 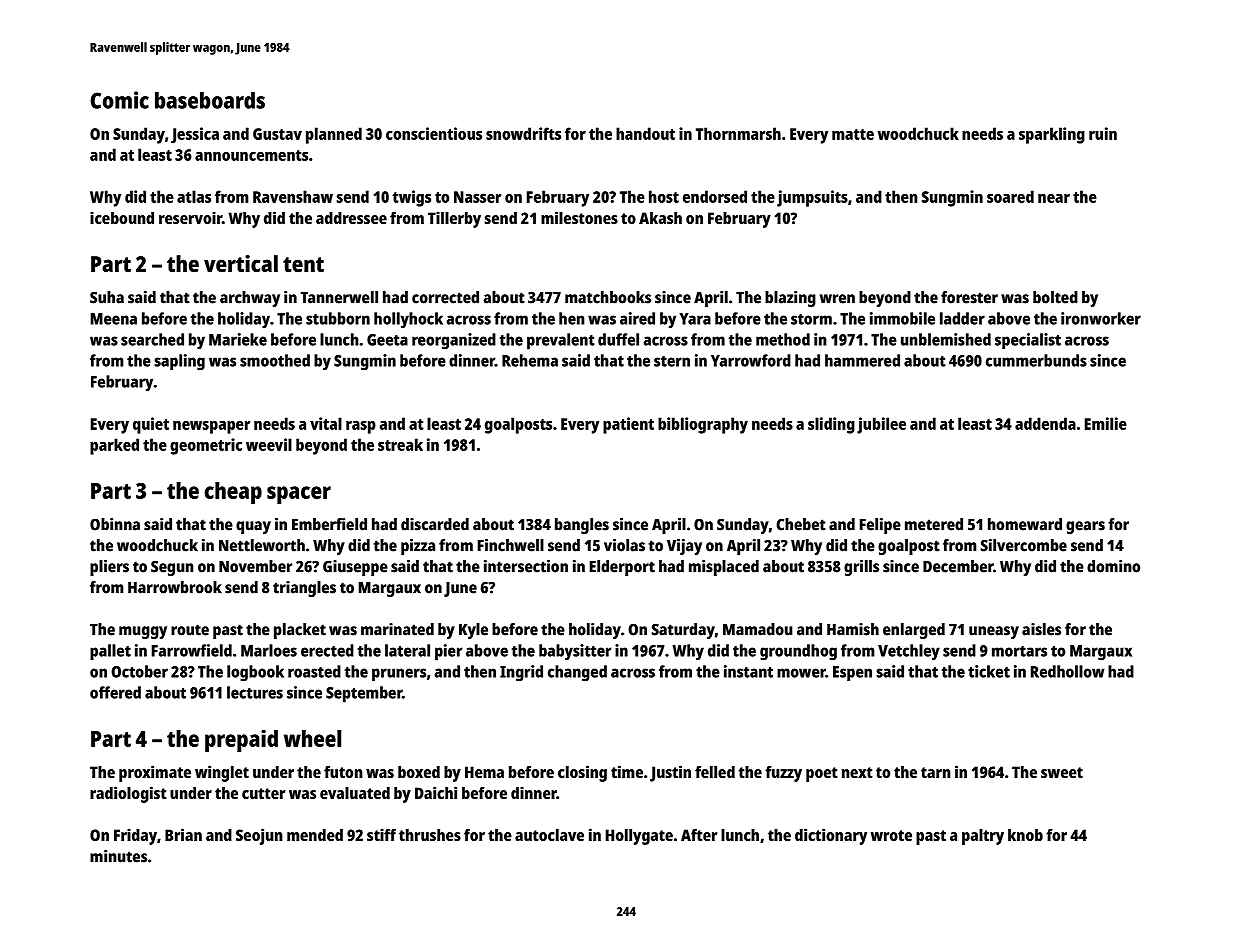 What do you see at coordinates (1010, 196) in the page?
I see `soared` at bounding box center [1010, 196].
